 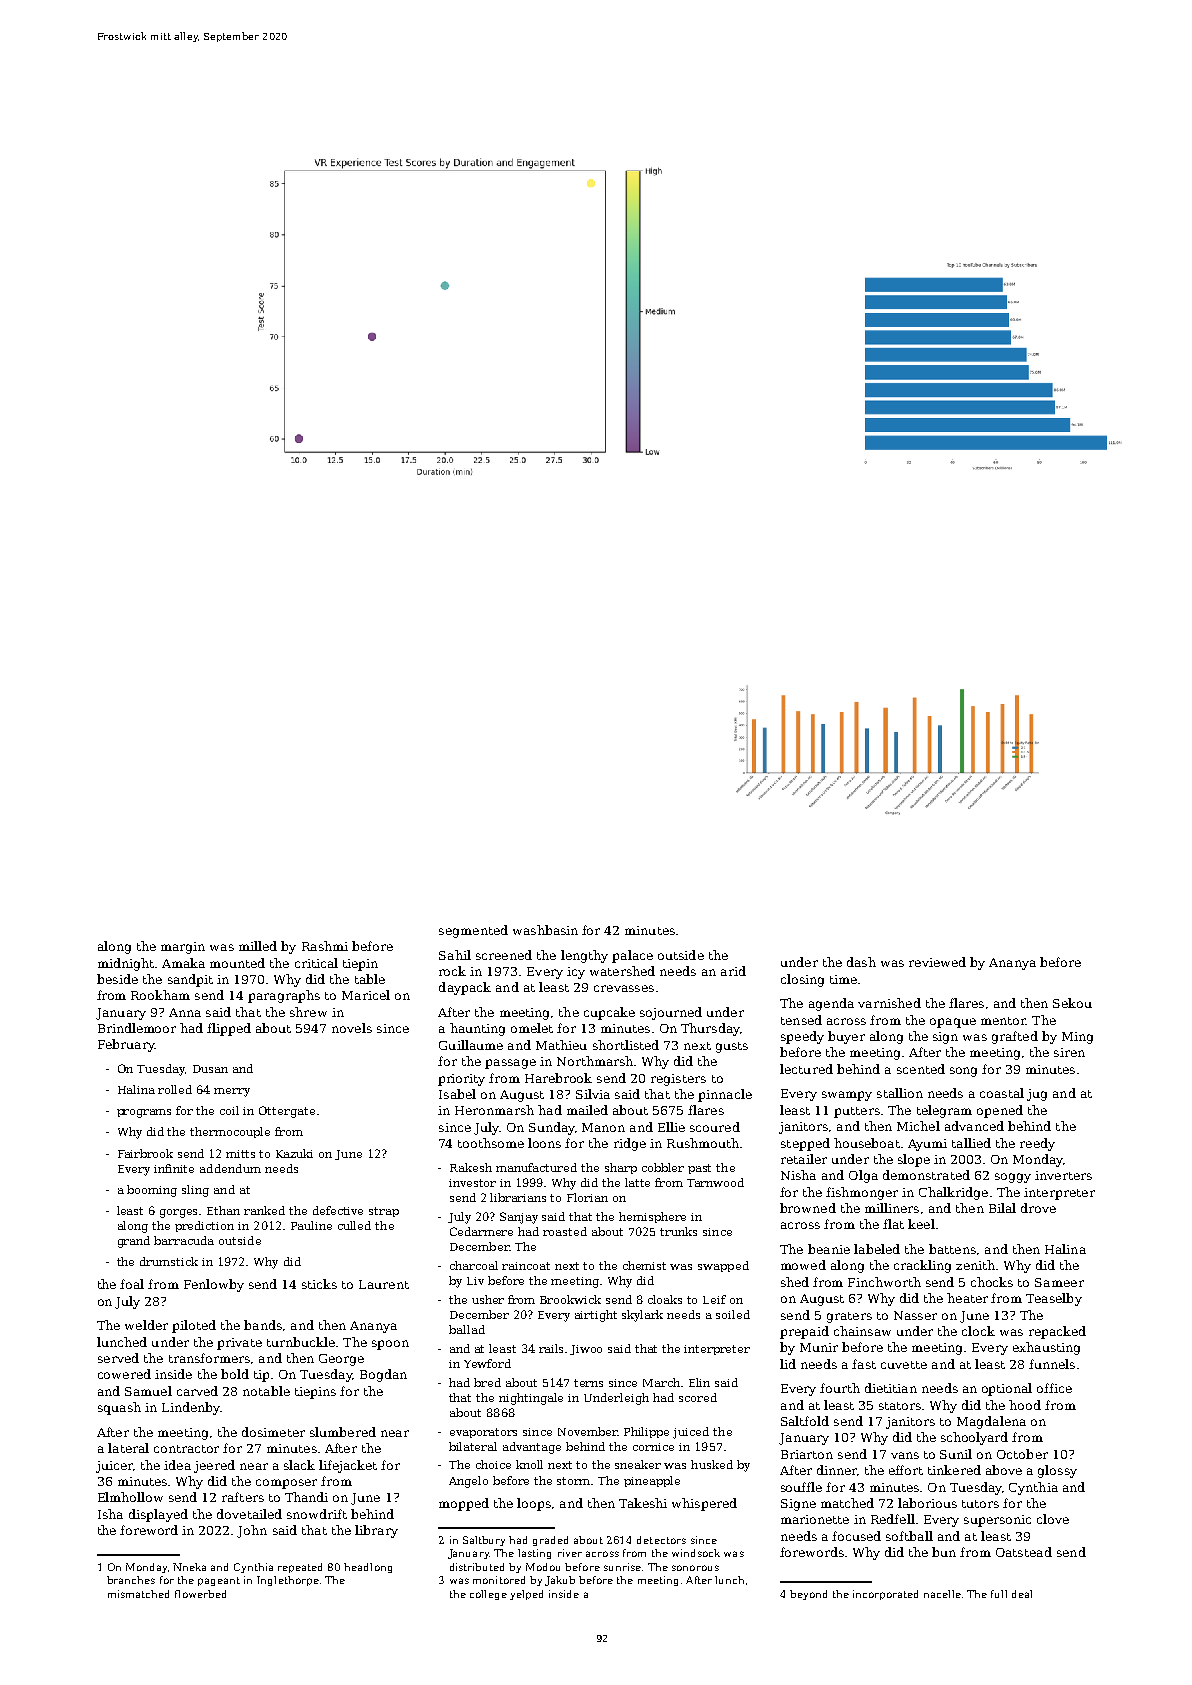 What do you see at coordinates (1052, 1364) in the screenshot?
I see `funnels` at bounding box center [1052, 1364].
